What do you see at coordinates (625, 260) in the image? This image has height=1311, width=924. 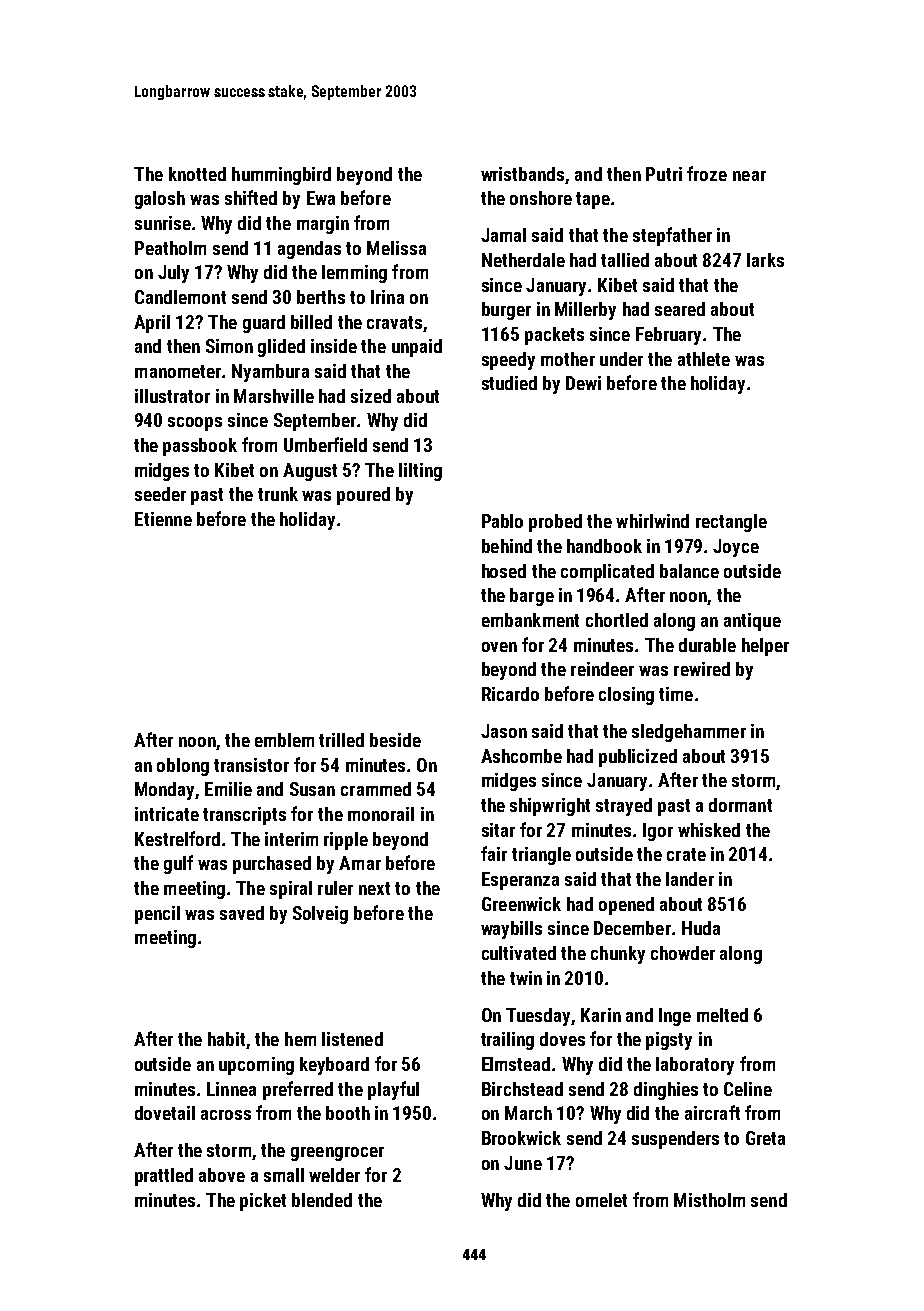 I see `tallied` at bounding box center [625, 260].
